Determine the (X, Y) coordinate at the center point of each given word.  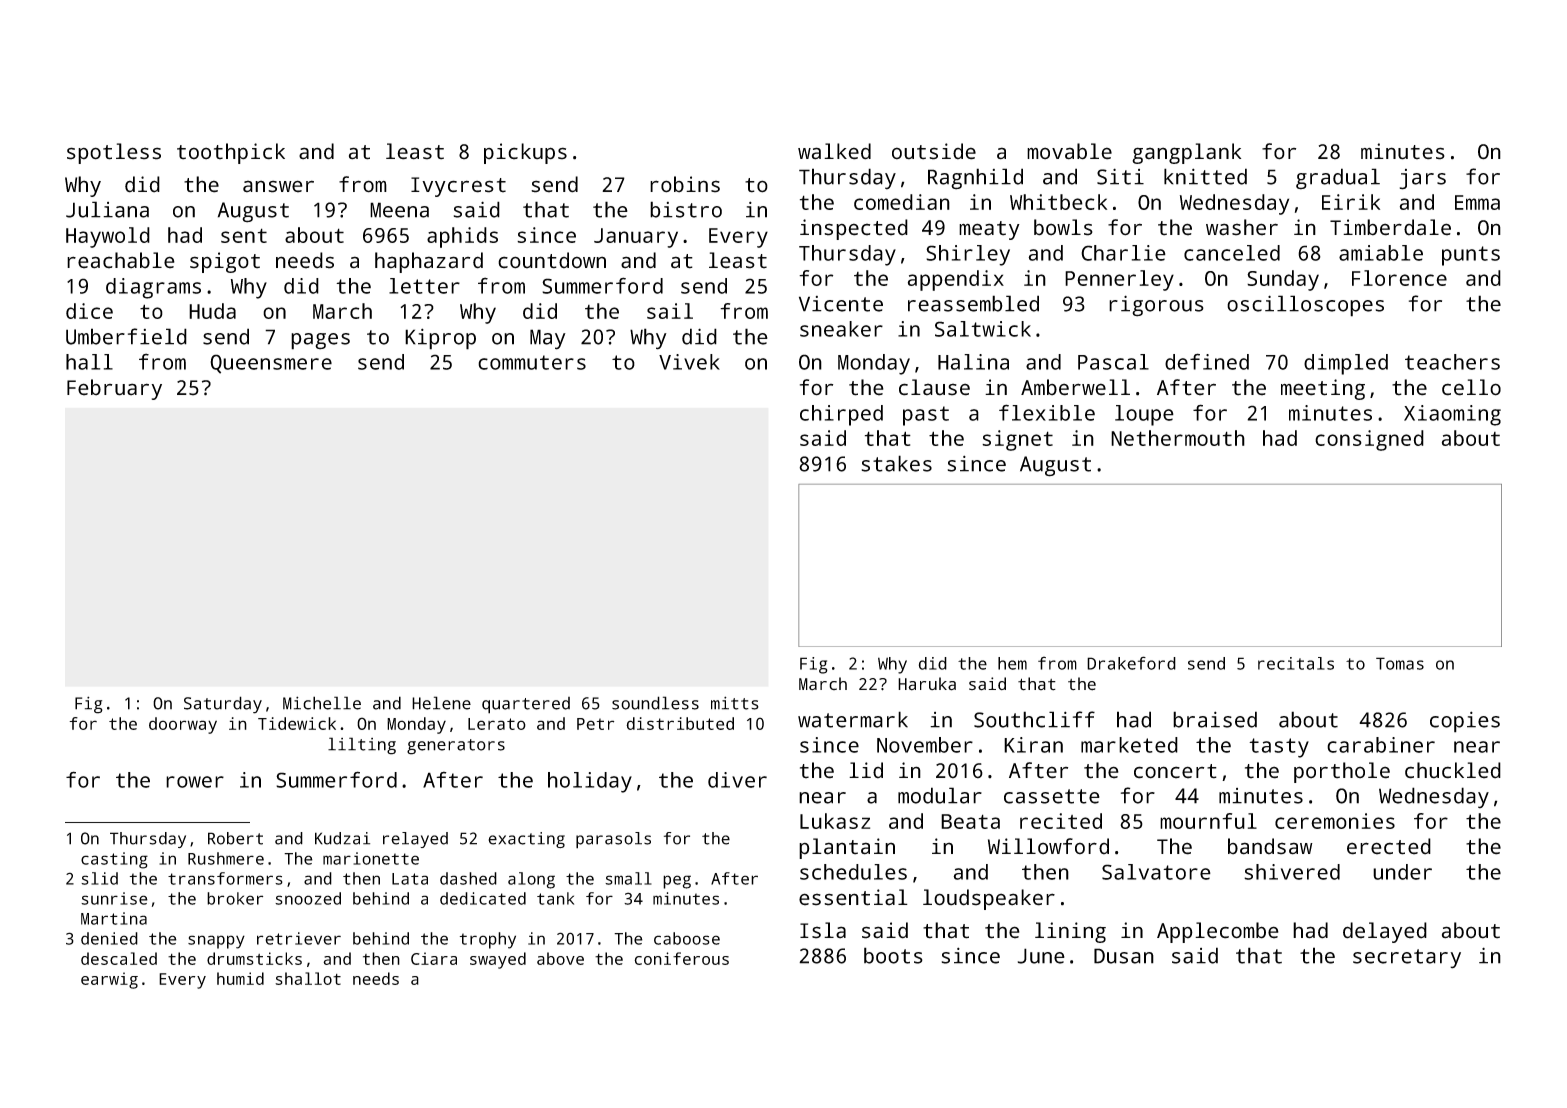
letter (424, 286)
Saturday (223, 705)
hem (1012, 663)
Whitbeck (1058, 202)
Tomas (1400, 663)
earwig (109, 980)
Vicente (841, 304)
